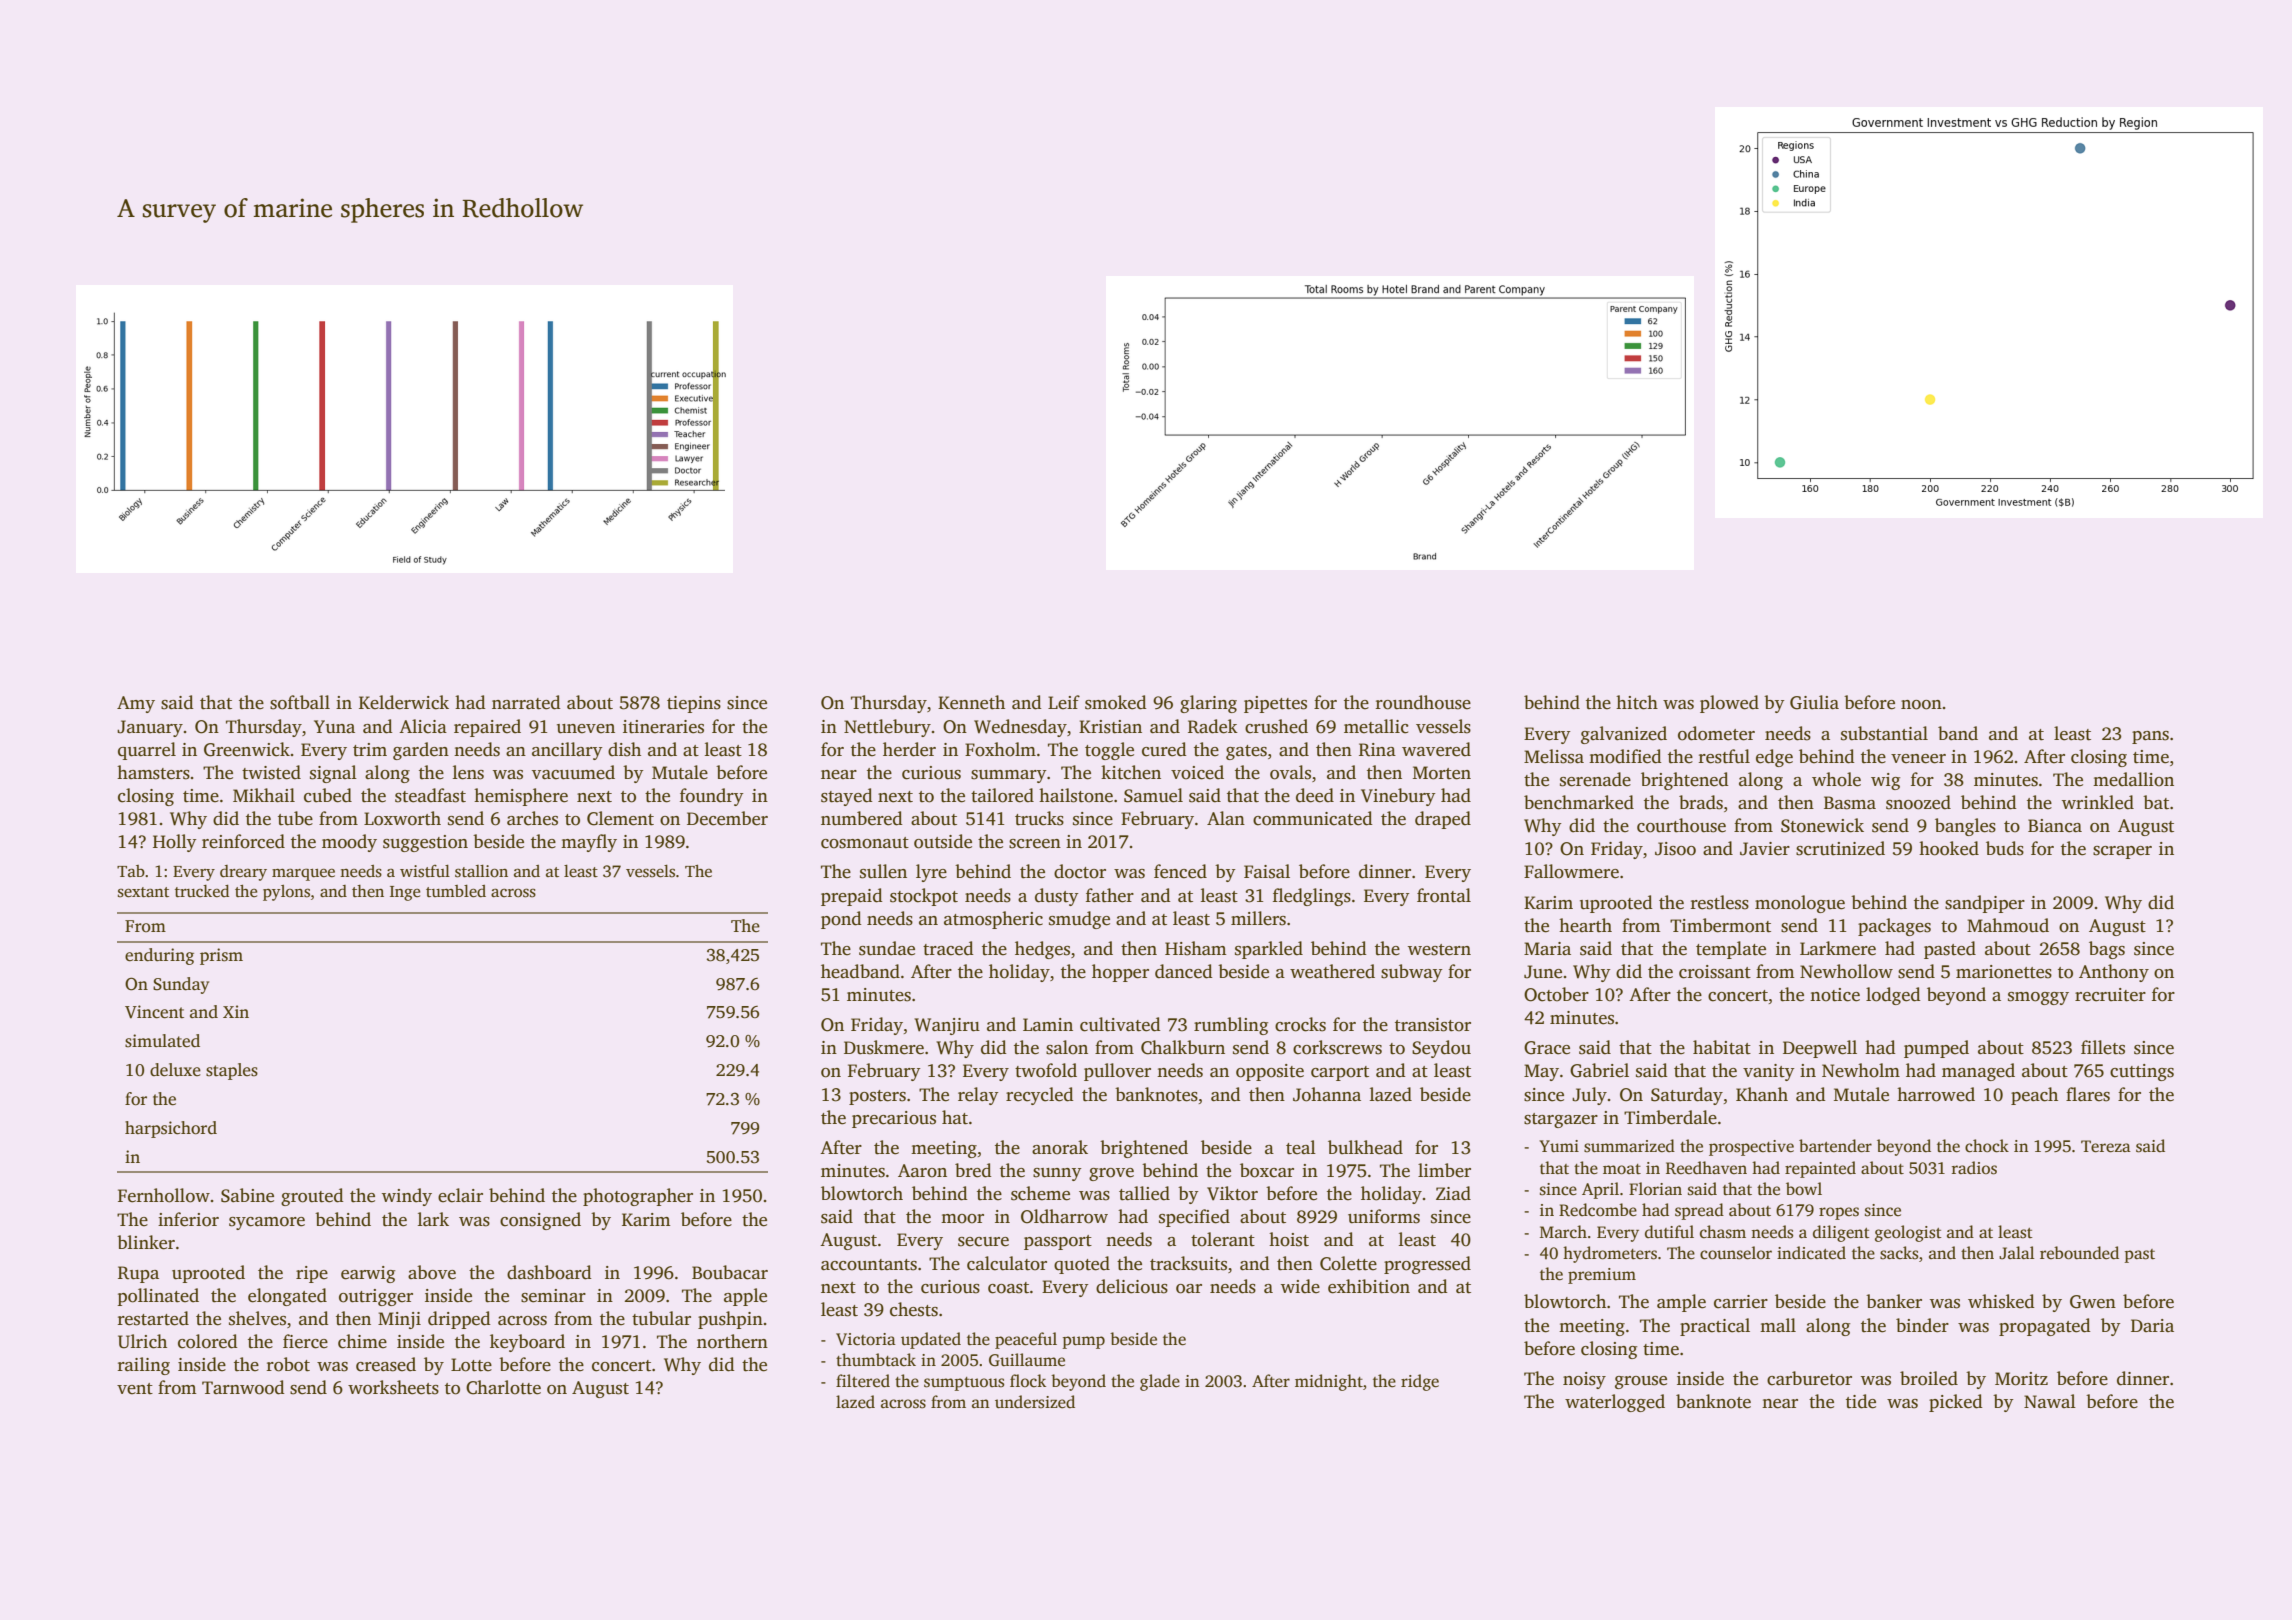 This document has height=1620, width=2292. What do you see at coordinates (144, 1366) in the document?
I see `railing` at bounding box center [144, 1366].
